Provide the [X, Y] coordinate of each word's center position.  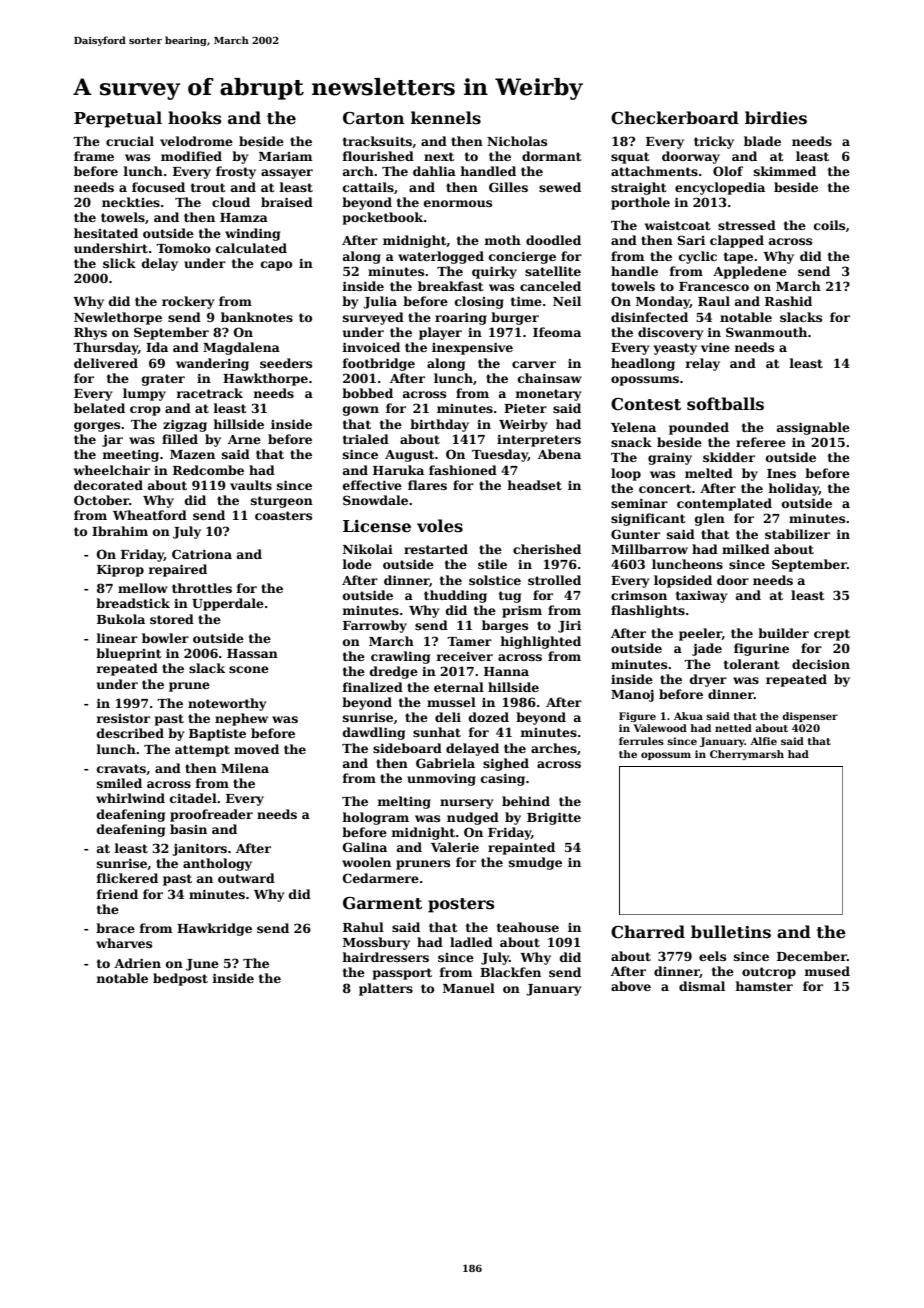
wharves [124, 943]
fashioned [463, 470]
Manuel [469, 988]
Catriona [202, 554]
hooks [194, 118]
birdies [776, 118]
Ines [781, 473]
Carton [373, 118]
